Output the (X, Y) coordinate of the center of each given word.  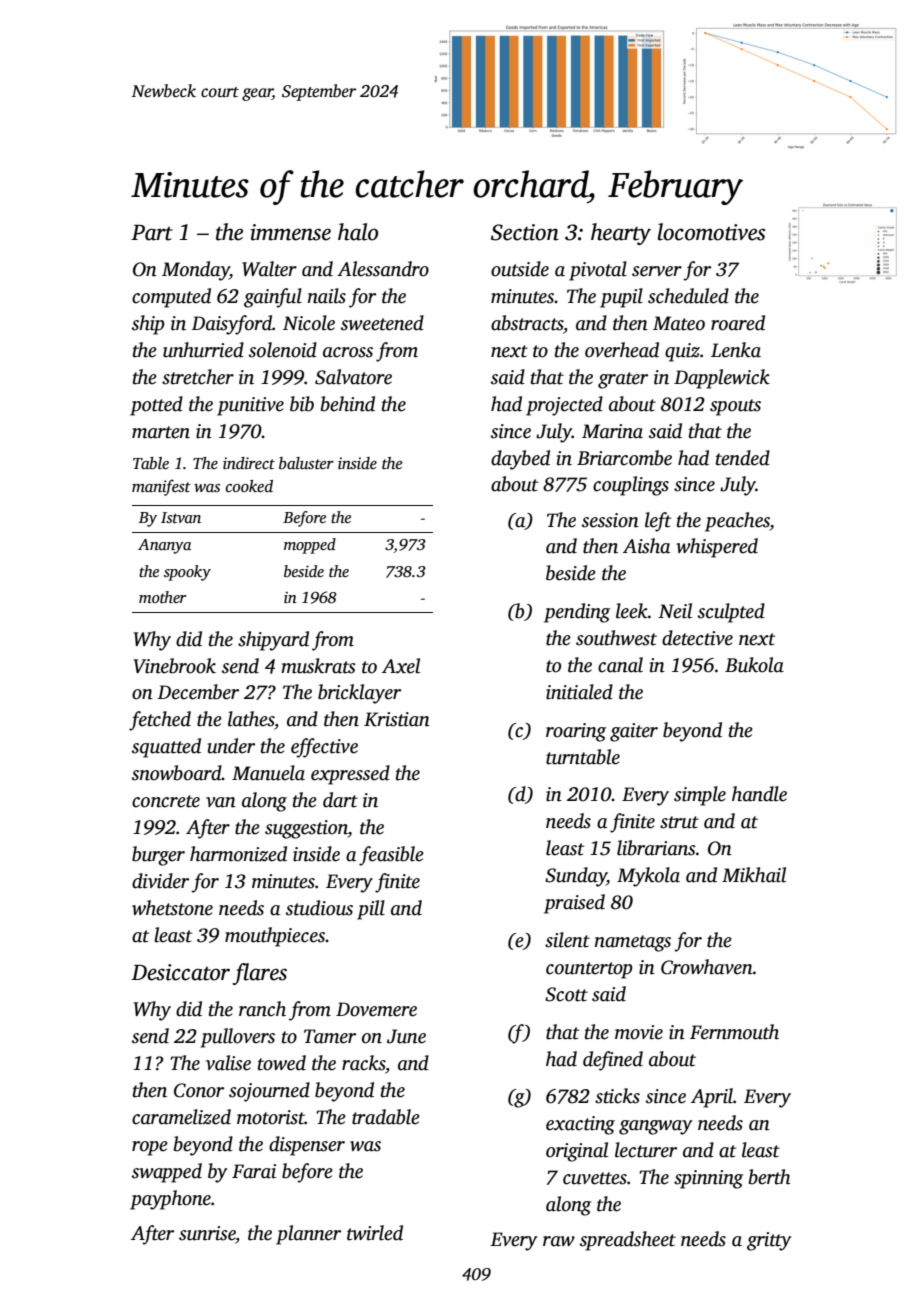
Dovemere (376, 1009)
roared (738, 323)
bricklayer (359, 694)
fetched (160, 721)
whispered (717, 548)
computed (171, 298)
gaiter (634, 732)
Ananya (164, 546)
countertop (589, 970)
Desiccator (180, 972)
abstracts (527, 323)
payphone (170, 1200)
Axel (401, 666)
